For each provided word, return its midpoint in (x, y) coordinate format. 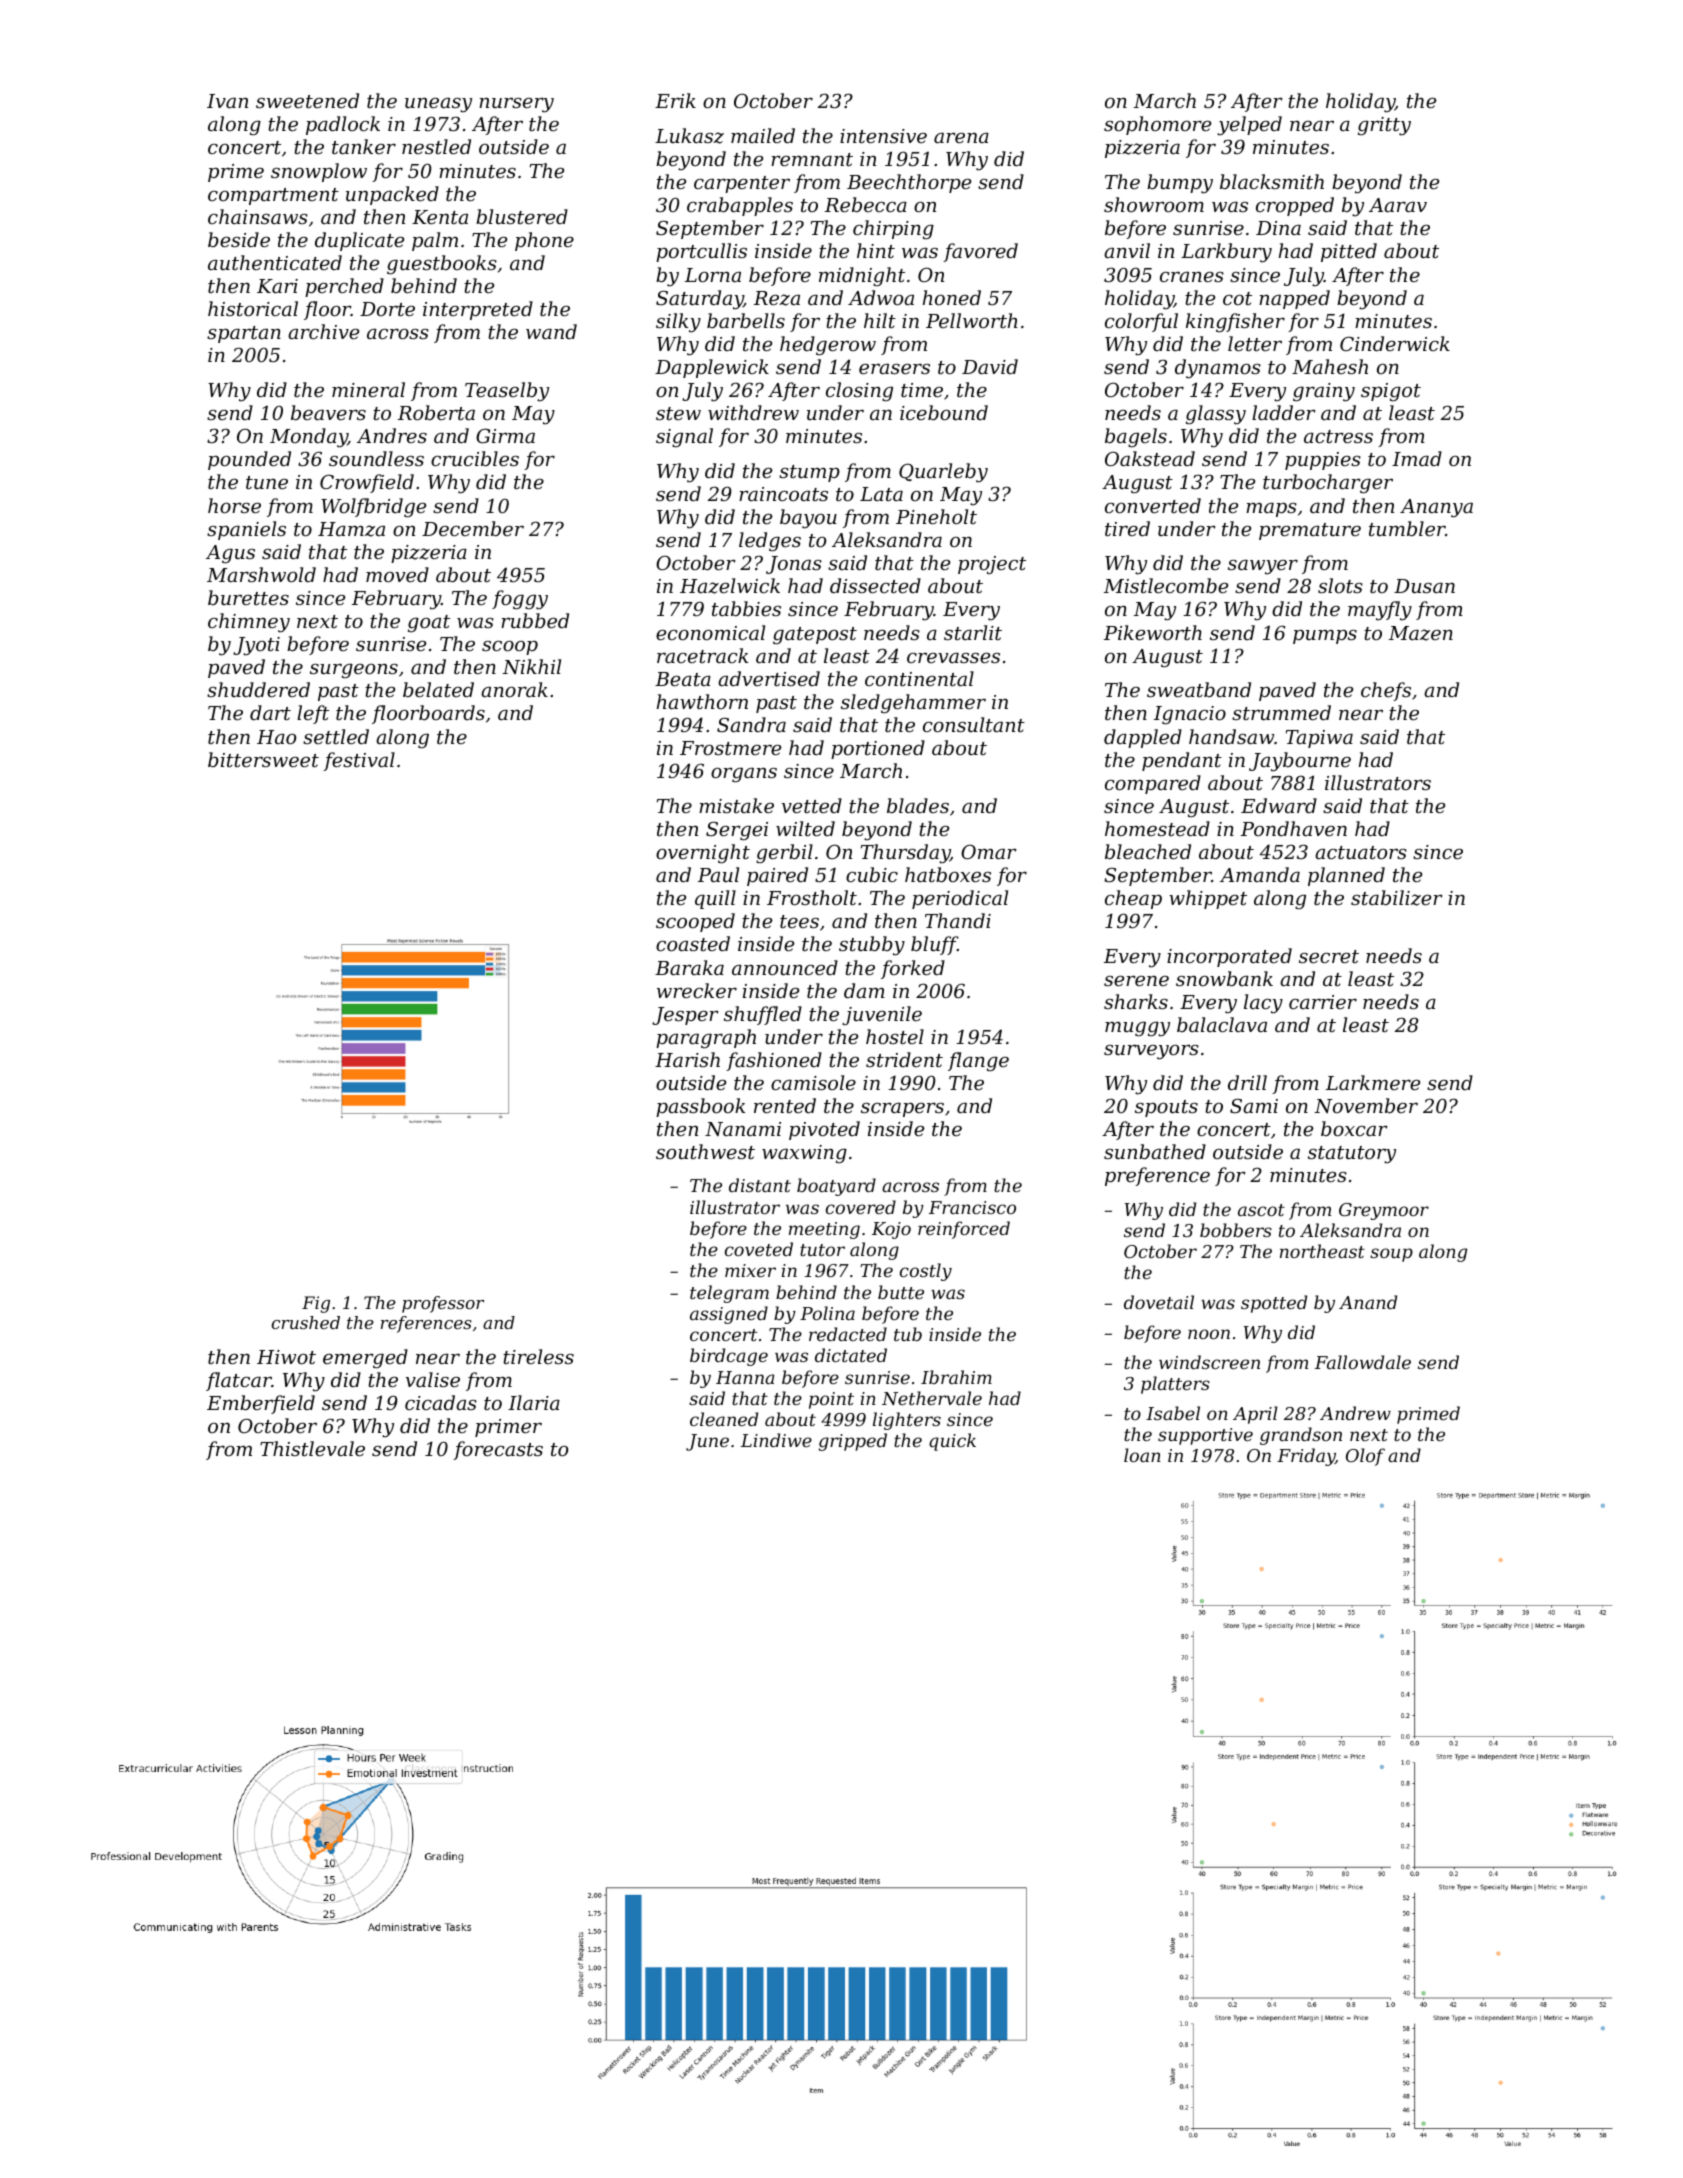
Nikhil (531, 666)
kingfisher (1235, 323)
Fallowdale (1363, 1362)
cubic (872, 874)
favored (980, 252)
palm (435, 241)
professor (443, 1304)
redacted (848, 1334)
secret (1329, 956)
